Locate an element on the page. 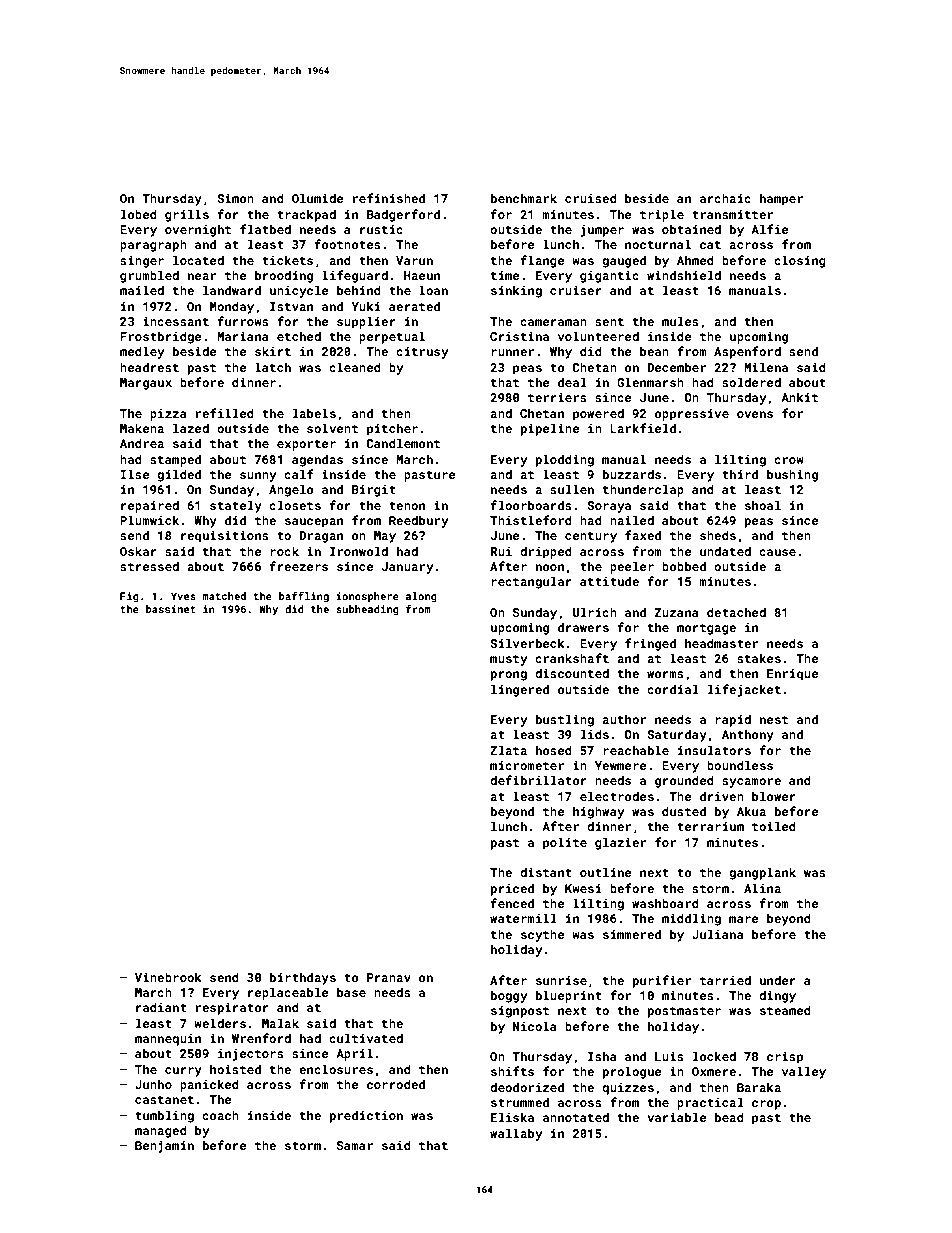  crow is located at coordinates (789, 460).
